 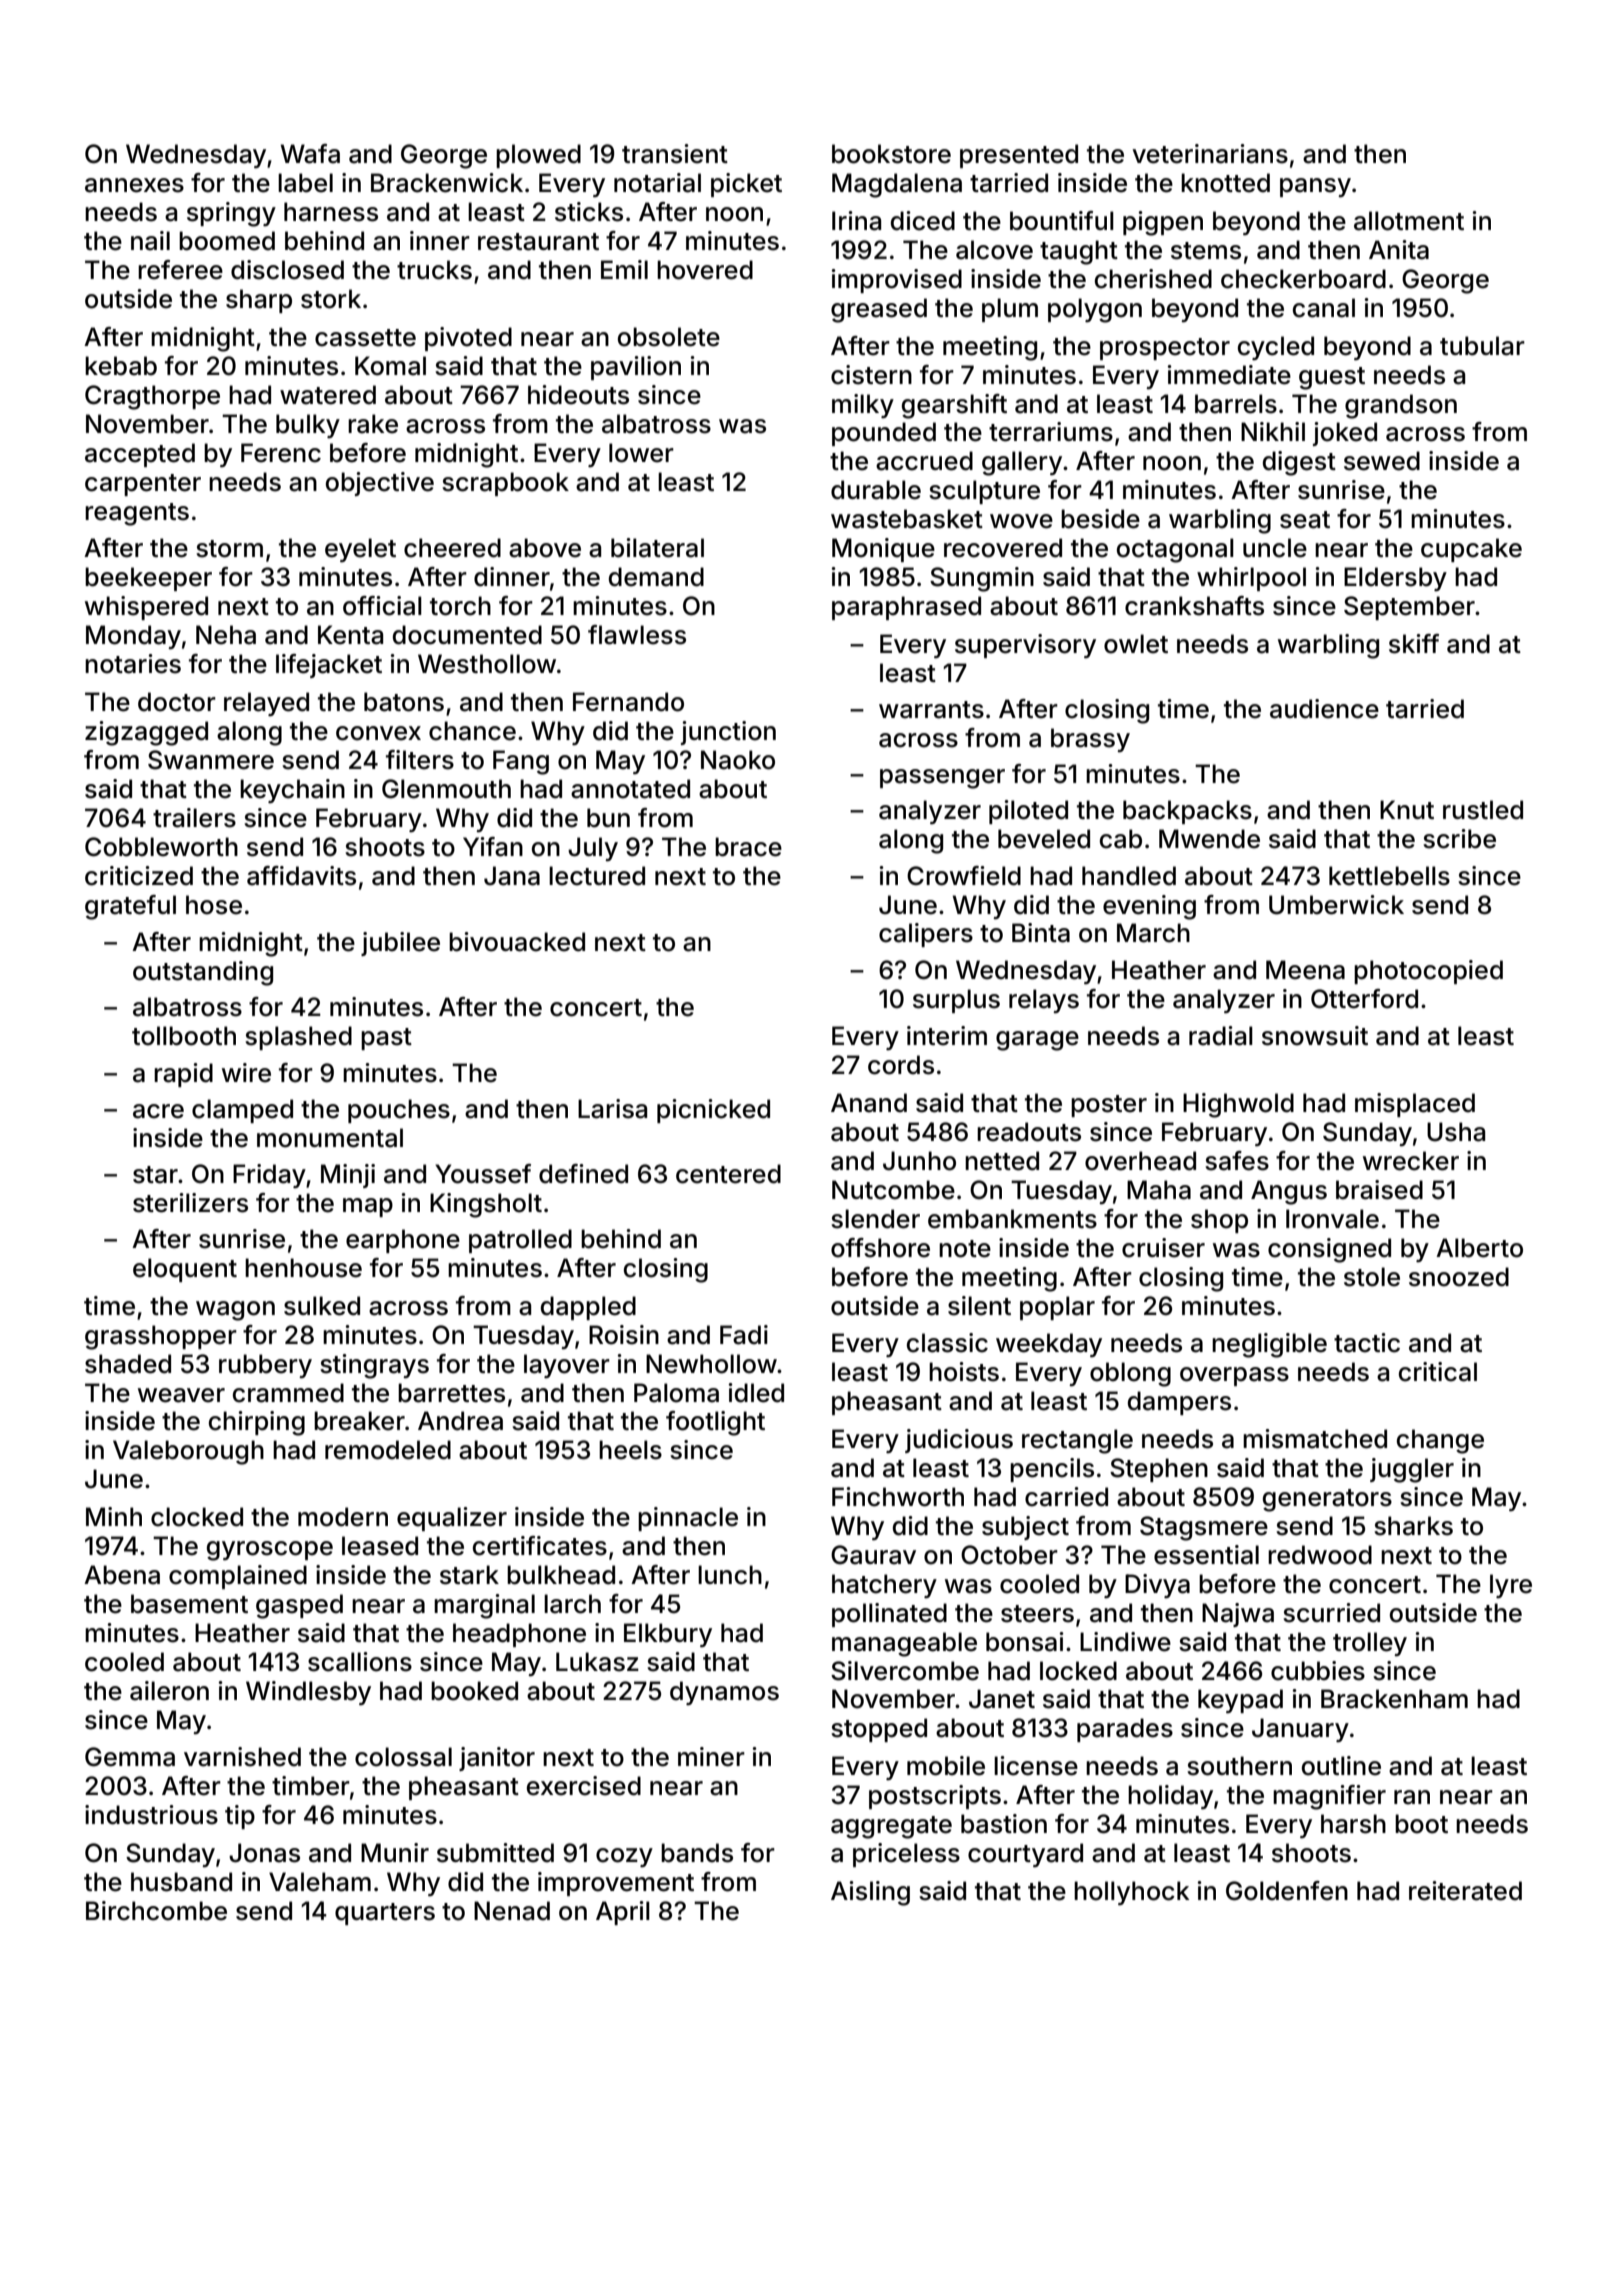 I want to click on rake, so click(x=373, y=424).
